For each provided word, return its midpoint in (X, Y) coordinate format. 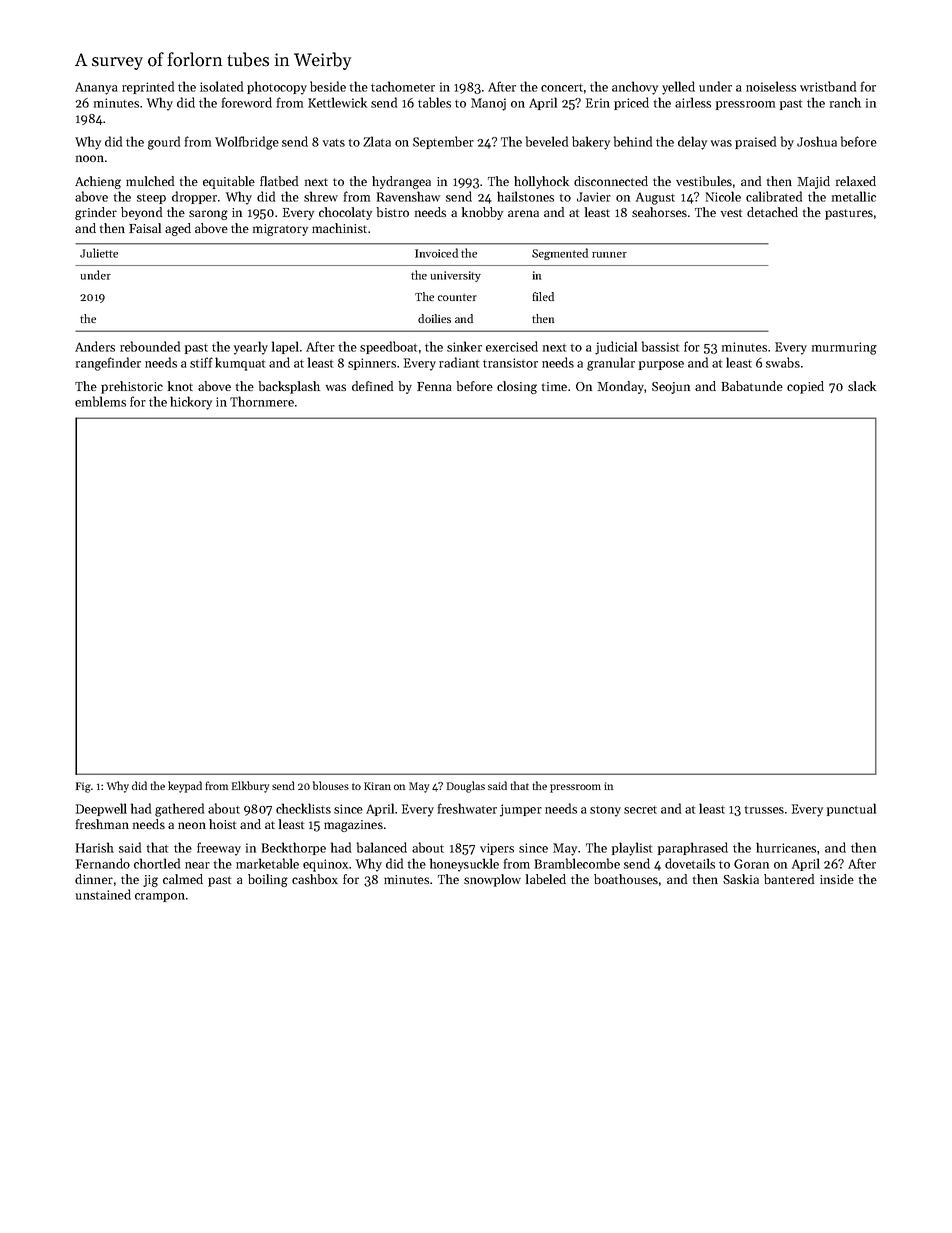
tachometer (403, 86)
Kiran (377, 786)
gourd (164, 143)
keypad (185, 787)
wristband (828, 86)
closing (517, 387)
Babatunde (752, 386)
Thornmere (262, 401)
